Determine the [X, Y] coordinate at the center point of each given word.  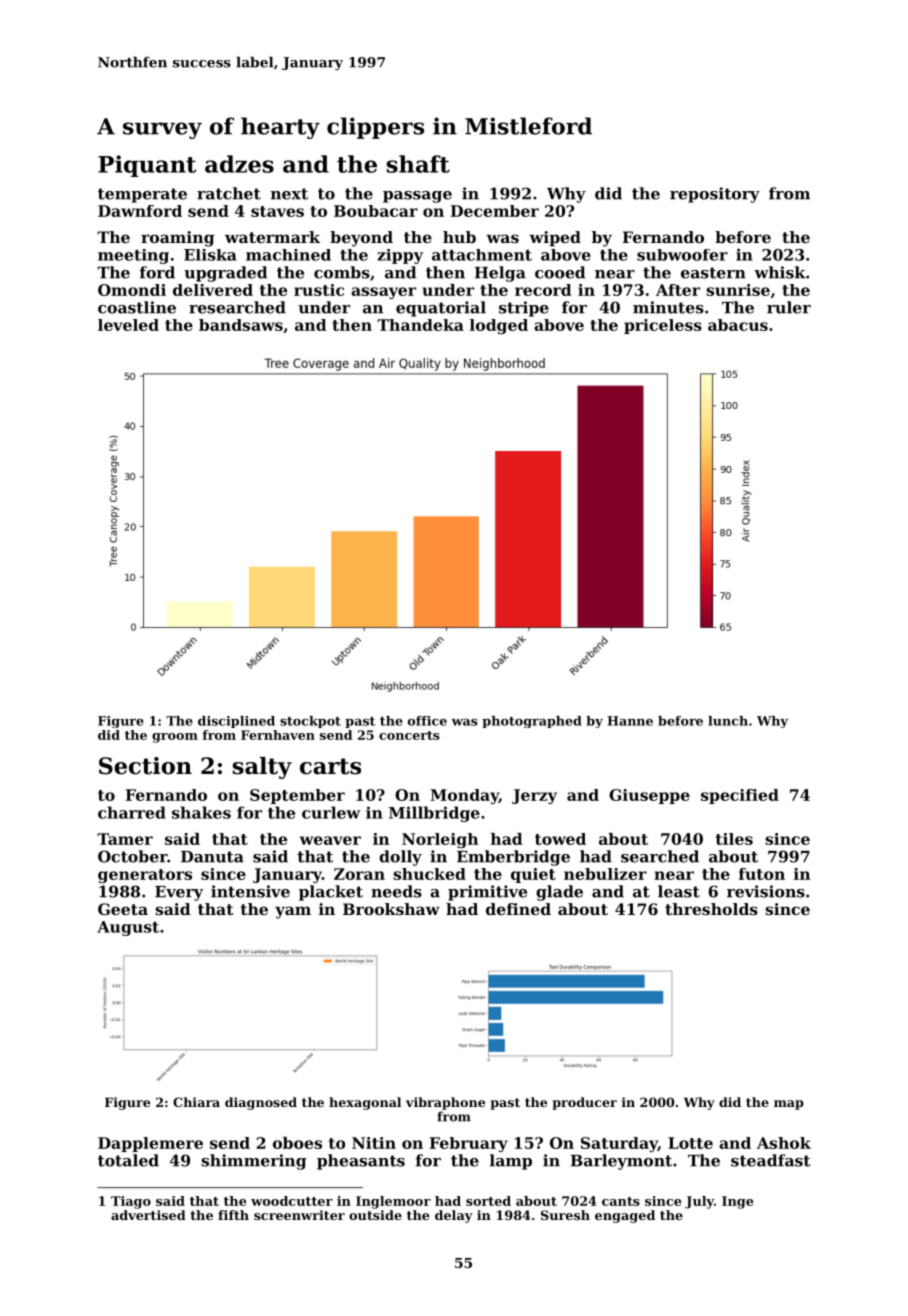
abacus [738, 325]
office [427, 721]
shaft [418, 164]
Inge [737, 1202]
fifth [233, 1215]
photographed [532, 722]
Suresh [565, 1215]
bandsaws [241, 325]
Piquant [147, 166]
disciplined [236, 722]
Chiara [196, 1102]
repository [715, 195]
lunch [728, 721]
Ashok [784, 1143]
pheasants [361, 1162]
